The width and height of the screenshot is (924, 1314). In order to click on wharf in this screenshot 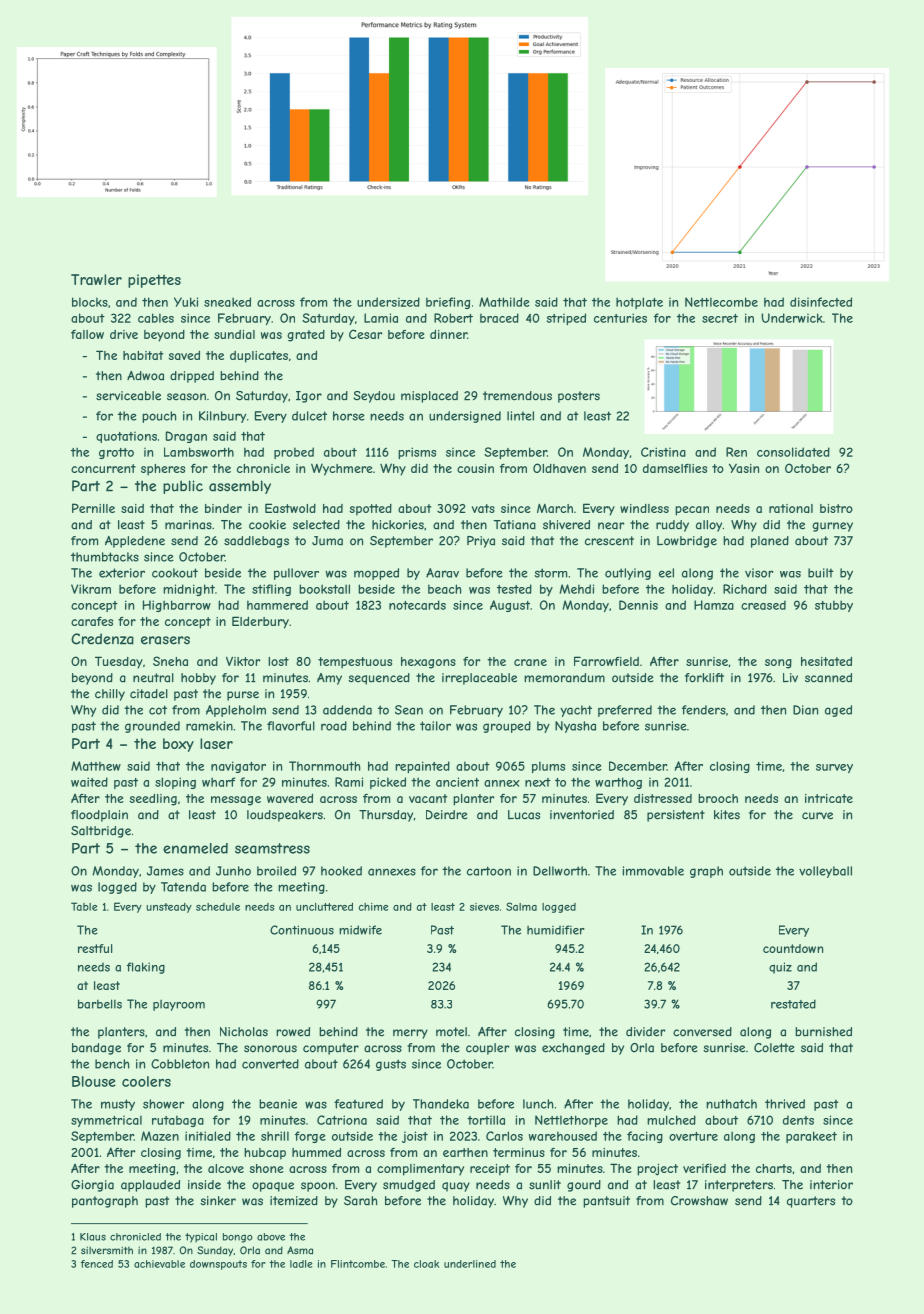, I will do `click(218, 782)`.
